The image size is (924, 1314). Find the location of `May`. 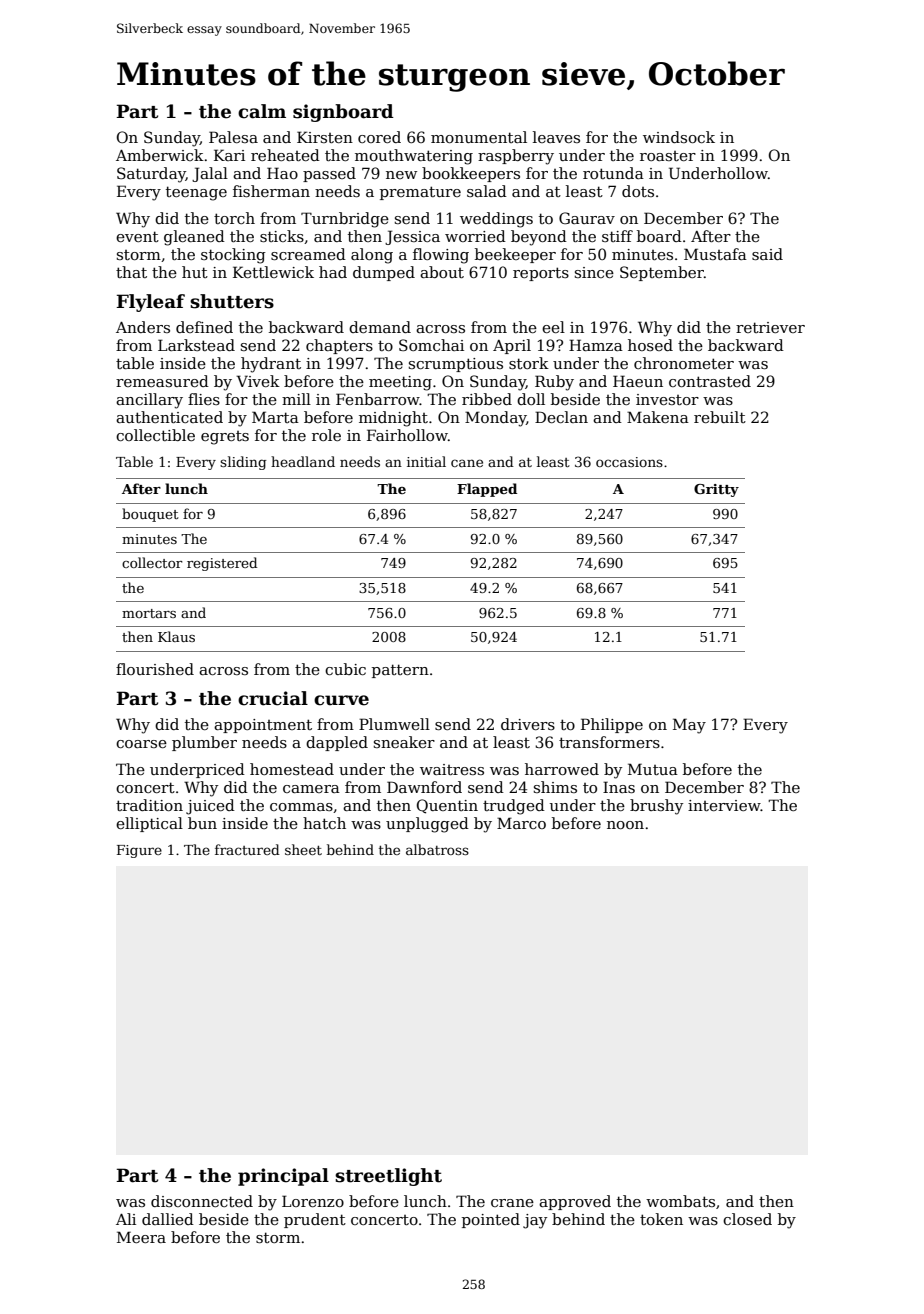

May is located at coordinates (689, 726).
